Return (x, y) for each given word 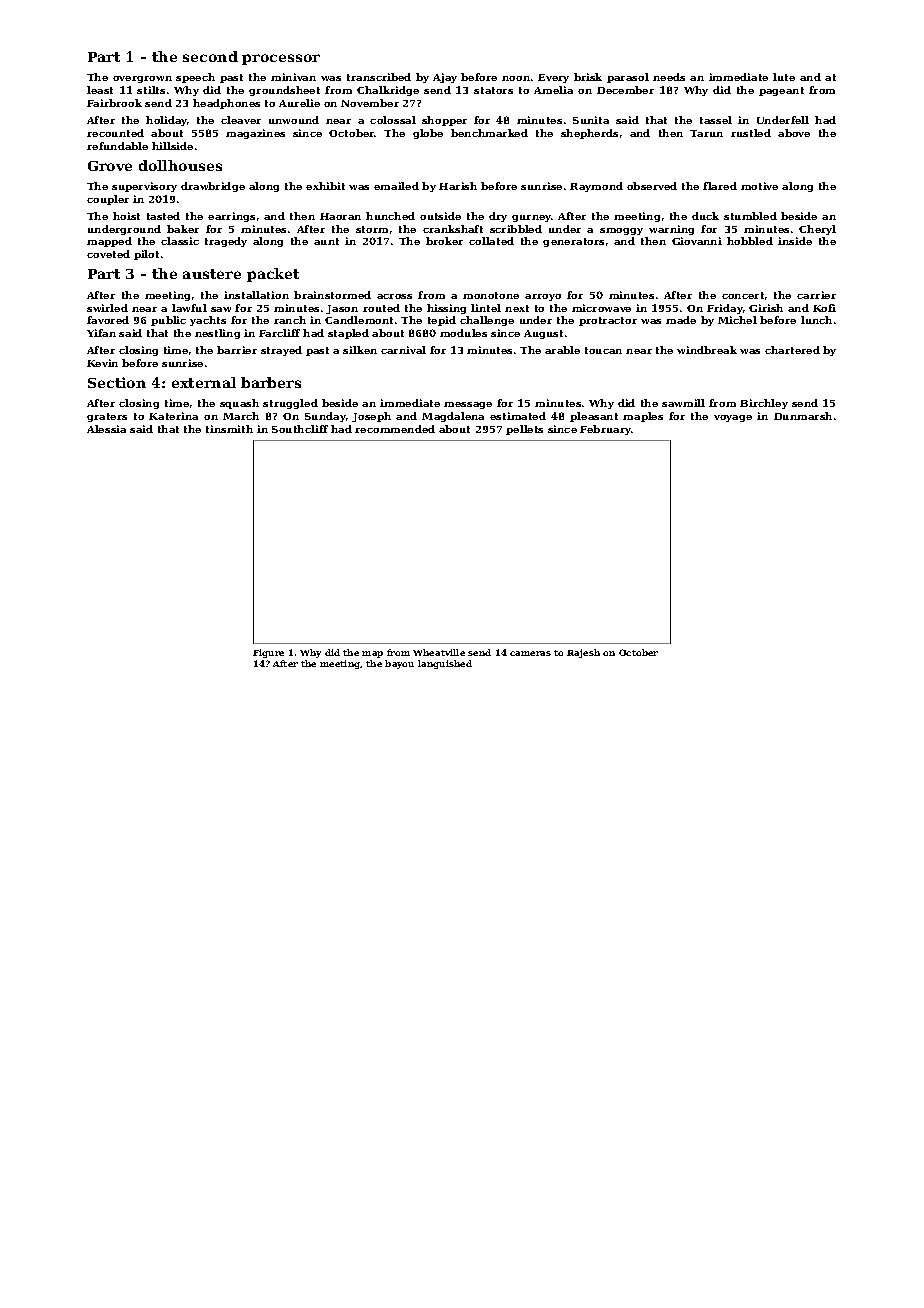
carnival (403, 350)
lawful (189, 308)
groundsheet (284, 91)
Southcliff (300, 429)
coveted (108, 254)
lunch (816, 320)
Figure (268, 653)
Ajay (445, 78)
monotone (491, 295)
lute (784, 77)
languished (445, 664)
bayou (399, 664)
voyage (733, 418)
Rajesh (583, 653)
